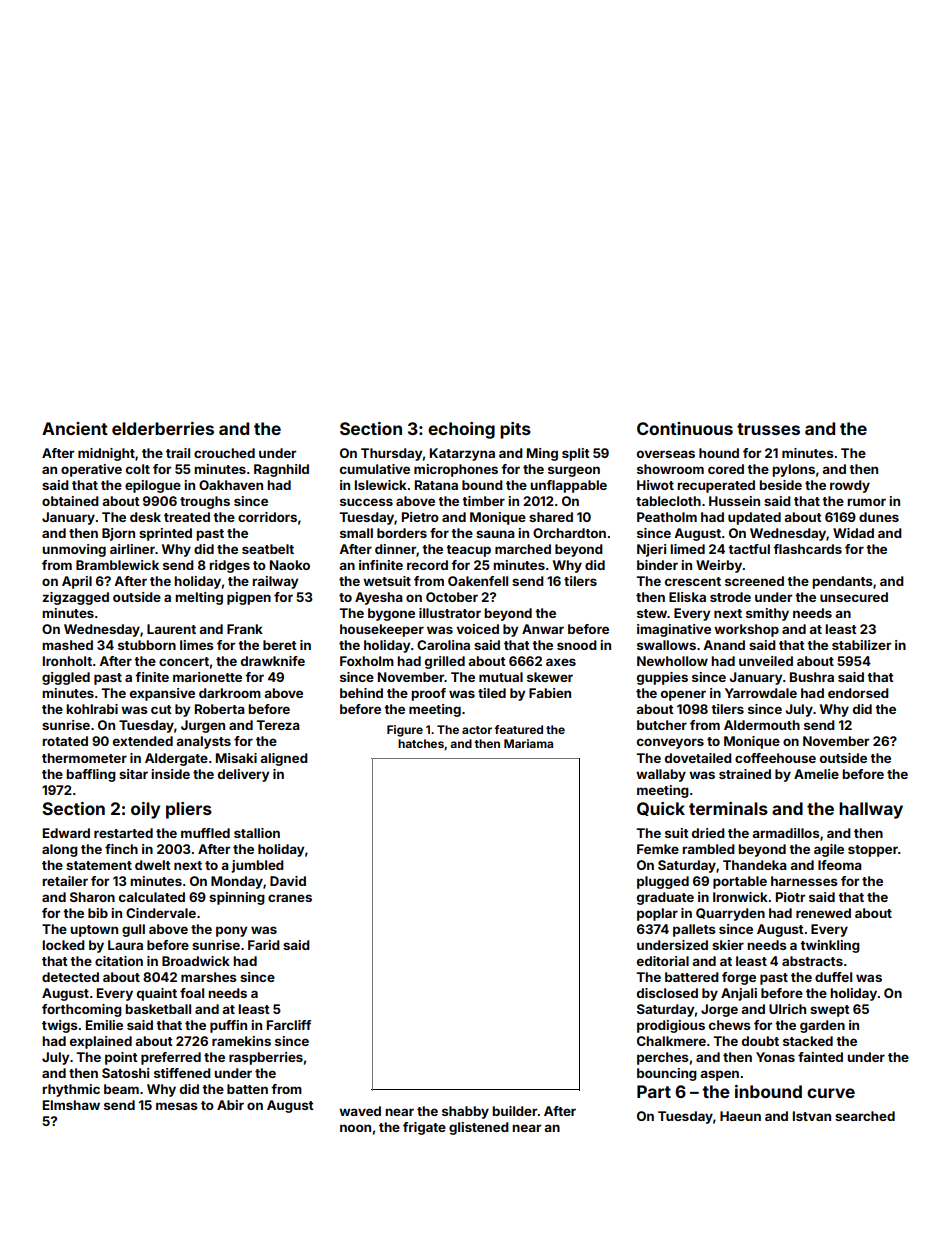 The image size is (952, 1233). What do you see at coordinates (708, 849) in the page?
I see `rambled` at bounding box center [708, 849].
